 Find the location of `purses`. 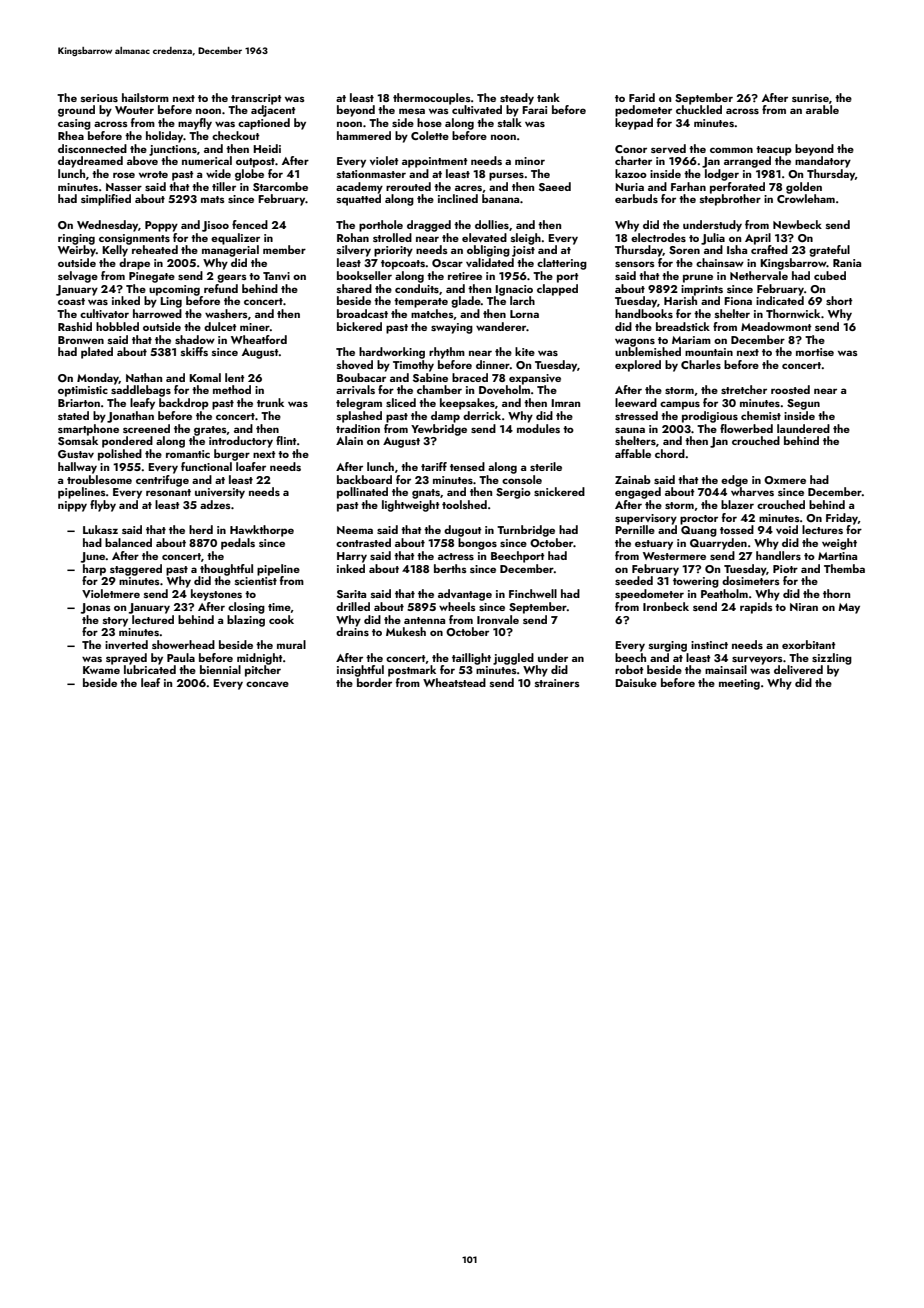

purses is located at coordinates (506, 176).
